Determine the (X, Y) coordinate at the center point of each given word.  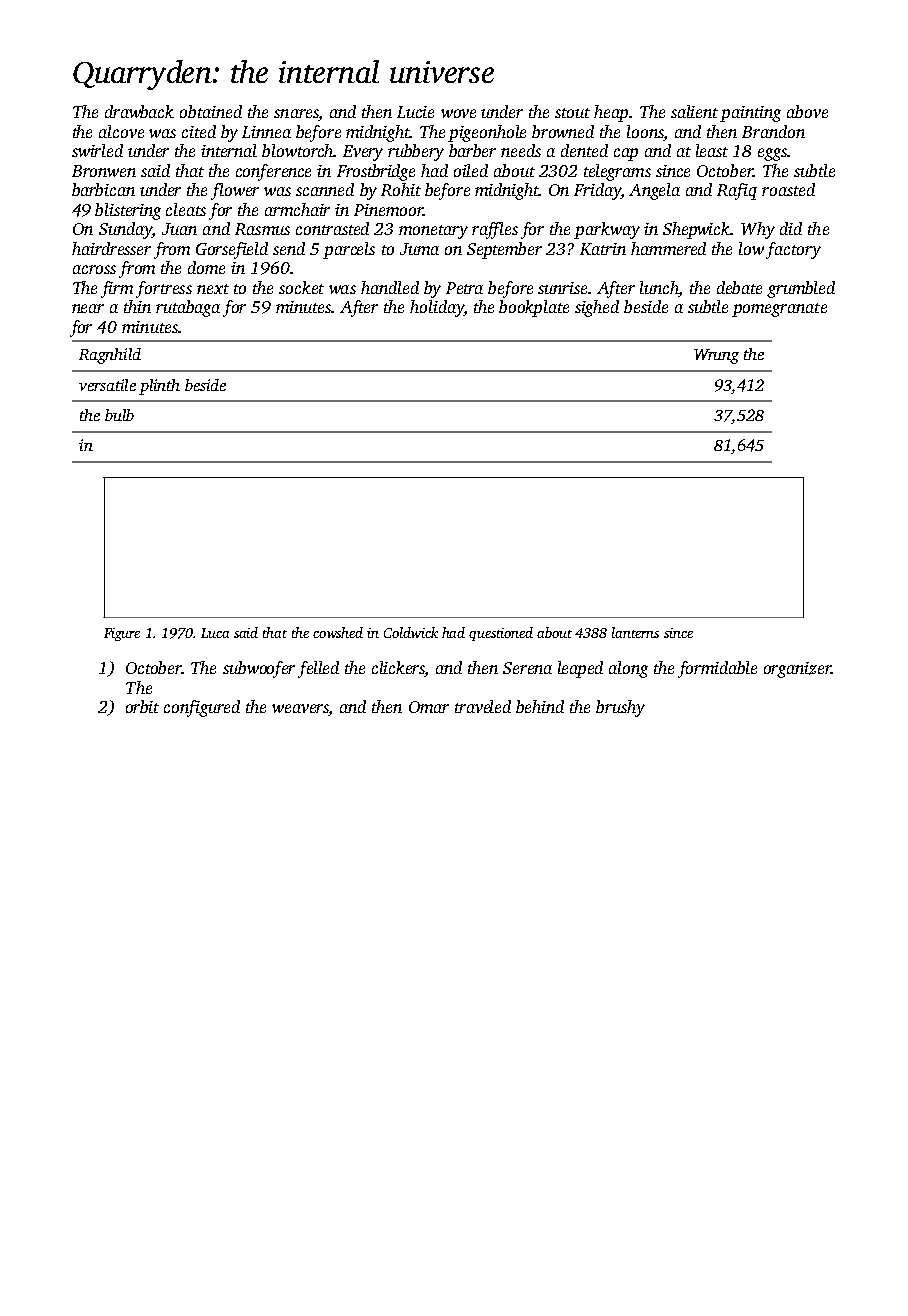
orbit (142, 706)
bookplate (534, 308)
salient (694, 111)
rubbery (416, 152)
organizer (797, 670)
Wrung (716, 356)
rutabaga (188, 308)
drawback (139, 111)
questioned (501, 634)
